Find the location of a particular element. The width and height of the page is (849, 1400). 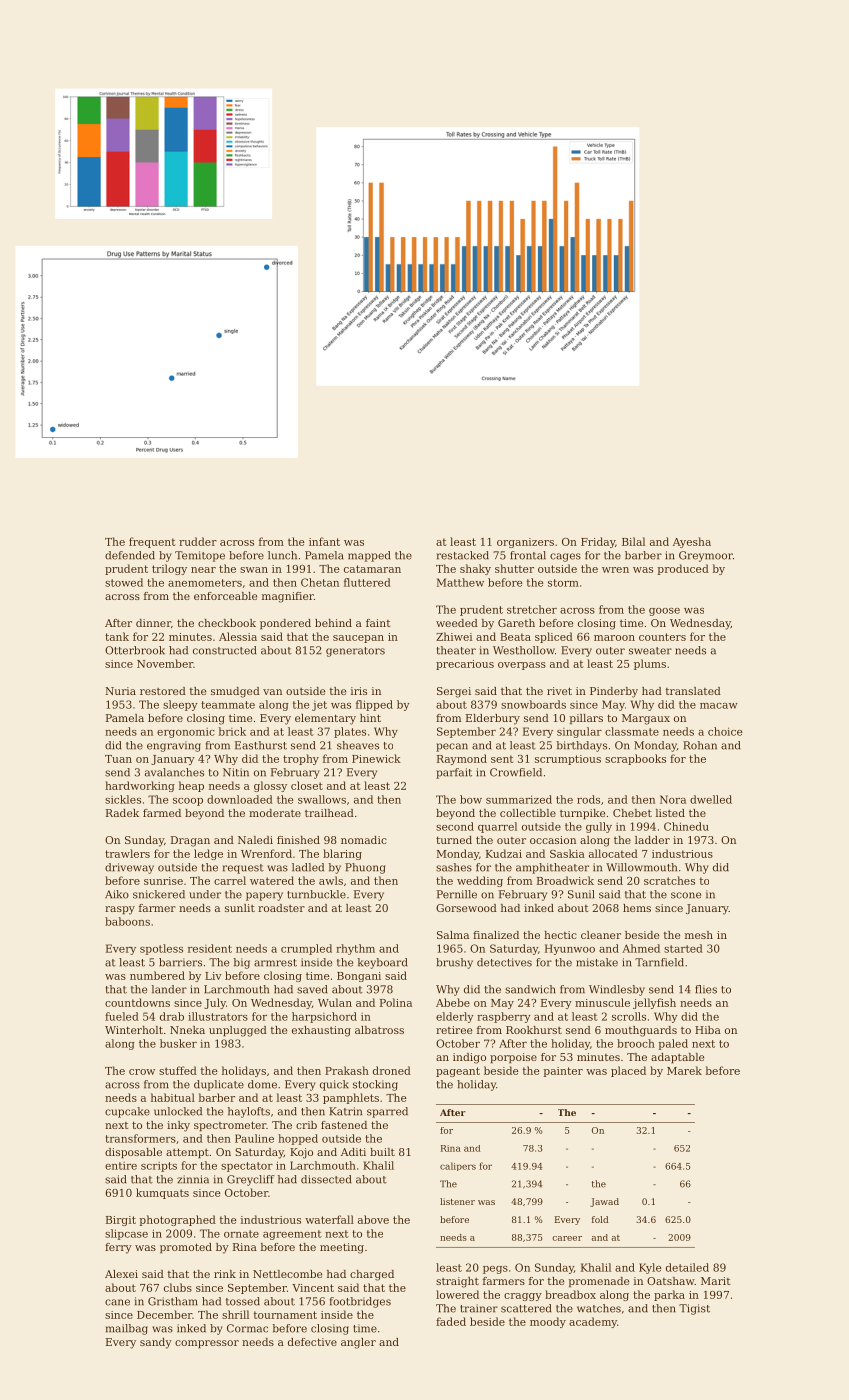

Polina is located at coordinates (396, 1002).
